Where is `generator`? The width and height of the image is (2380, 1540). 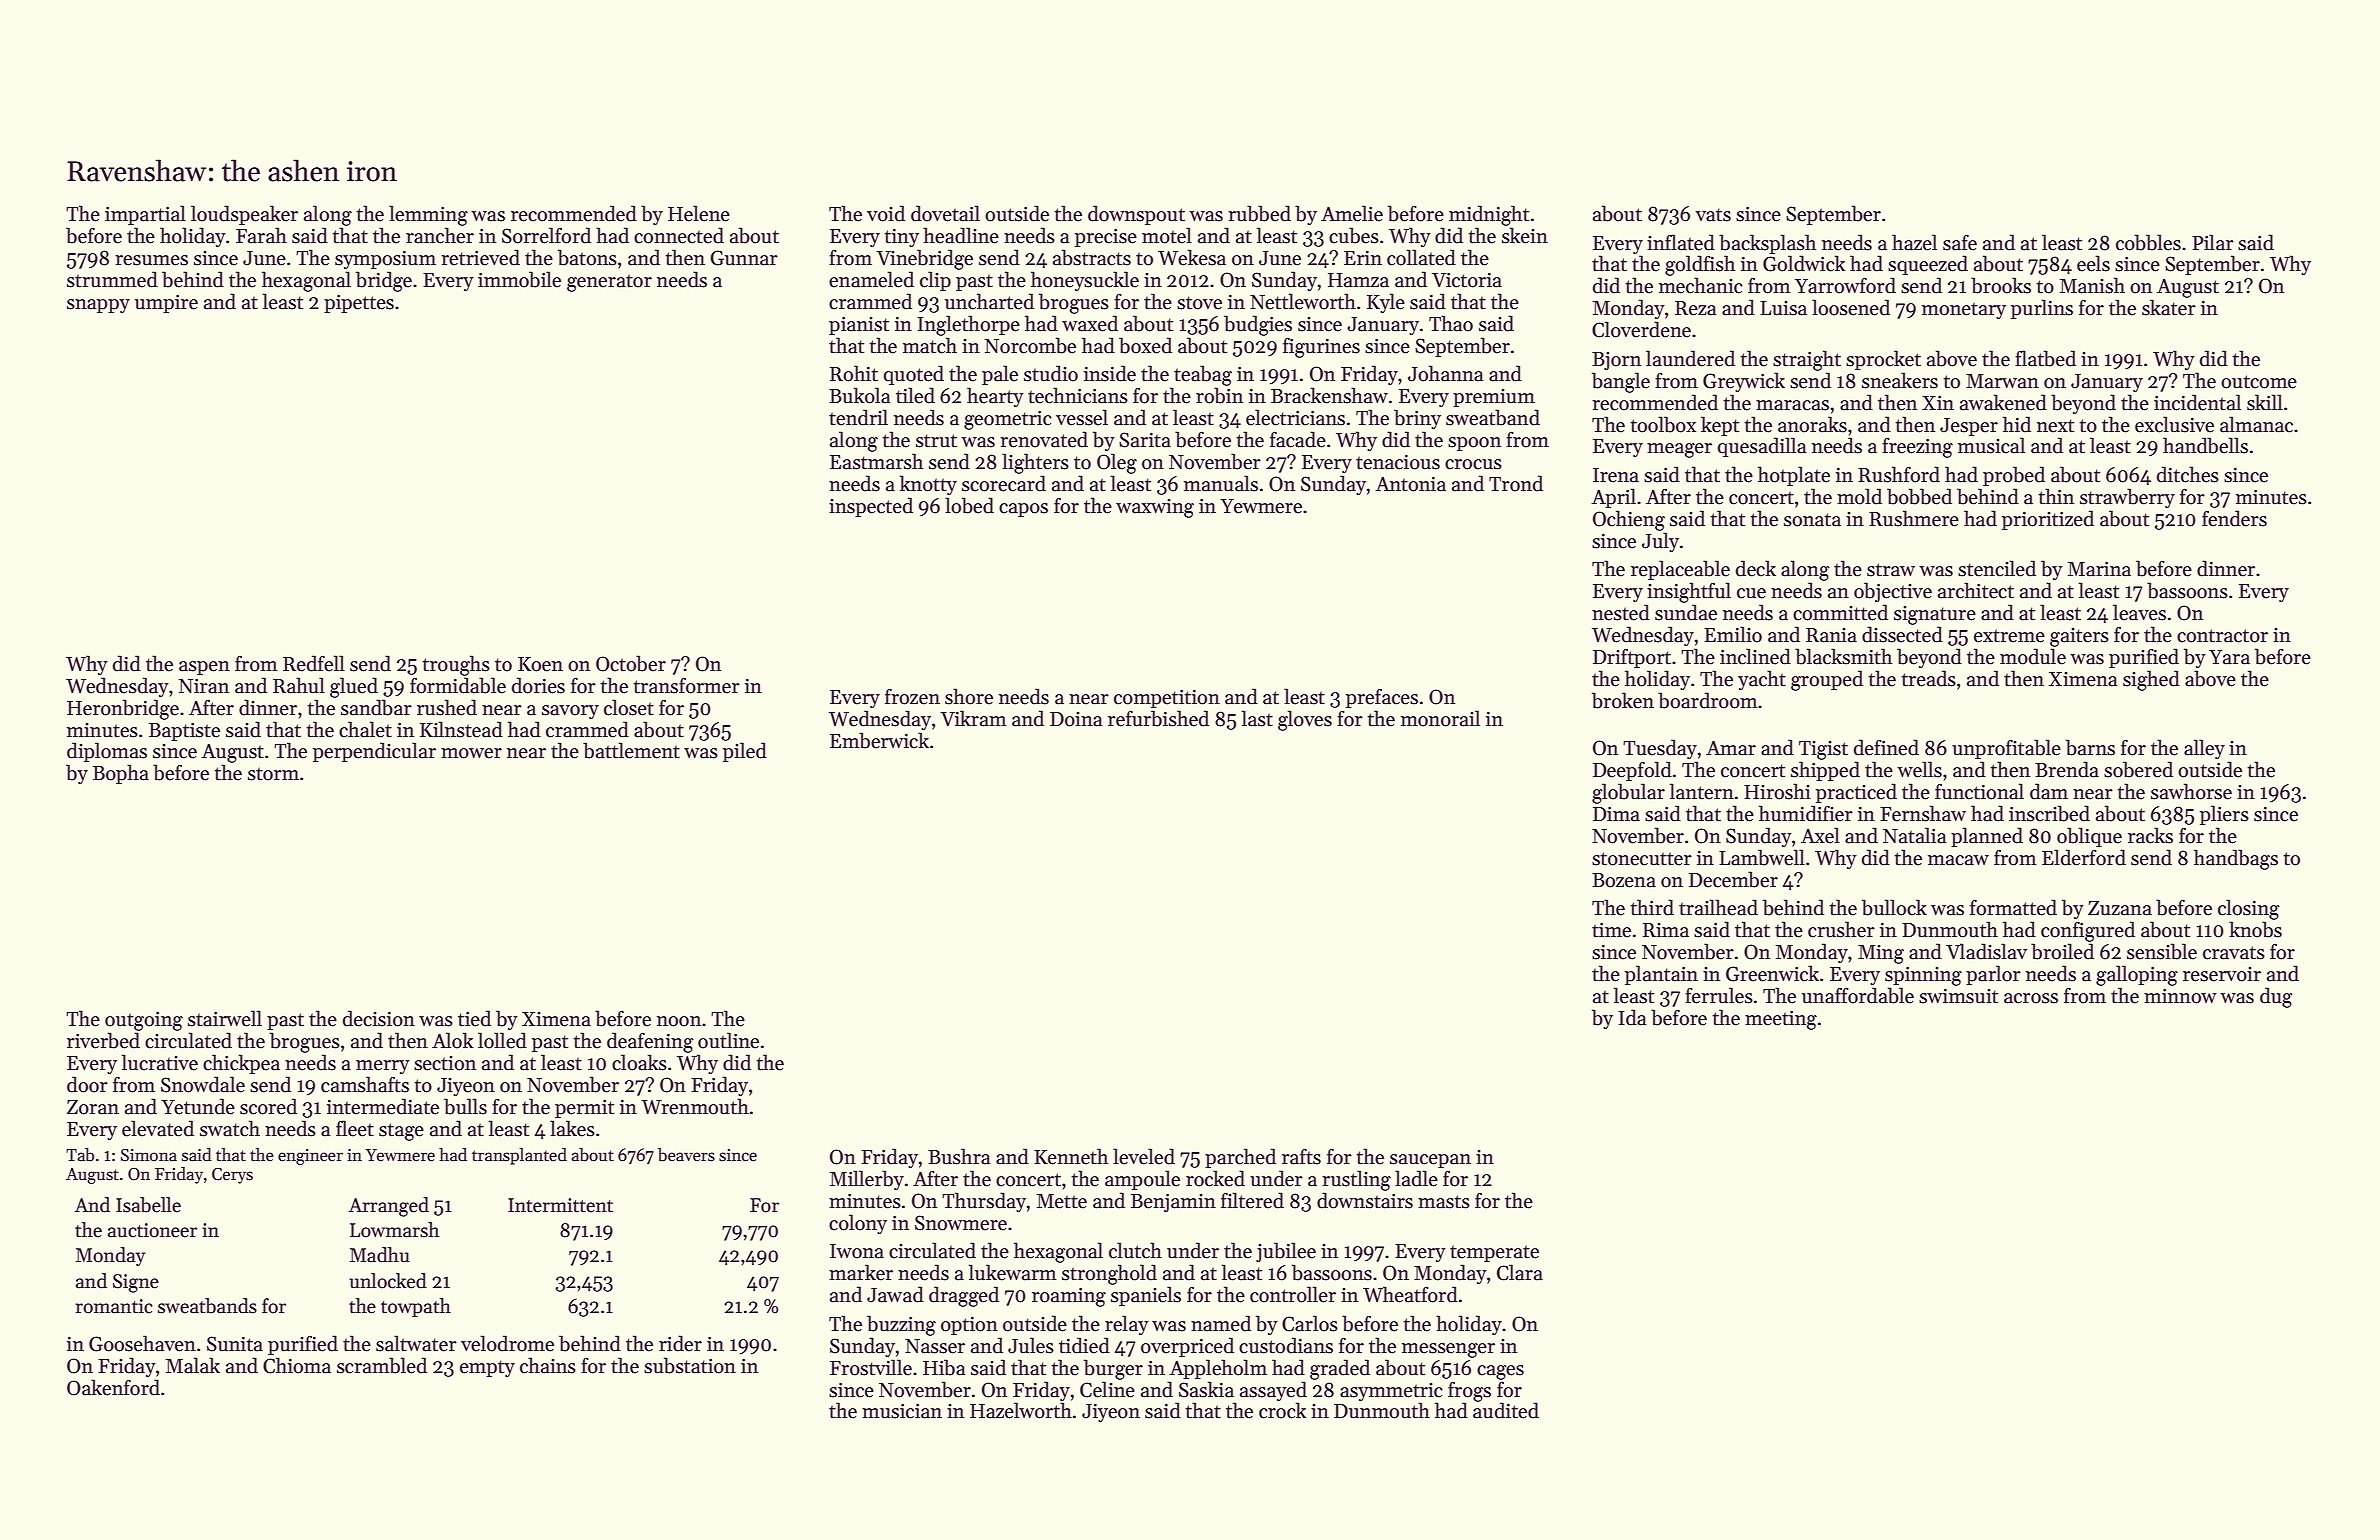
generator is located at coordinates (609, 283).
